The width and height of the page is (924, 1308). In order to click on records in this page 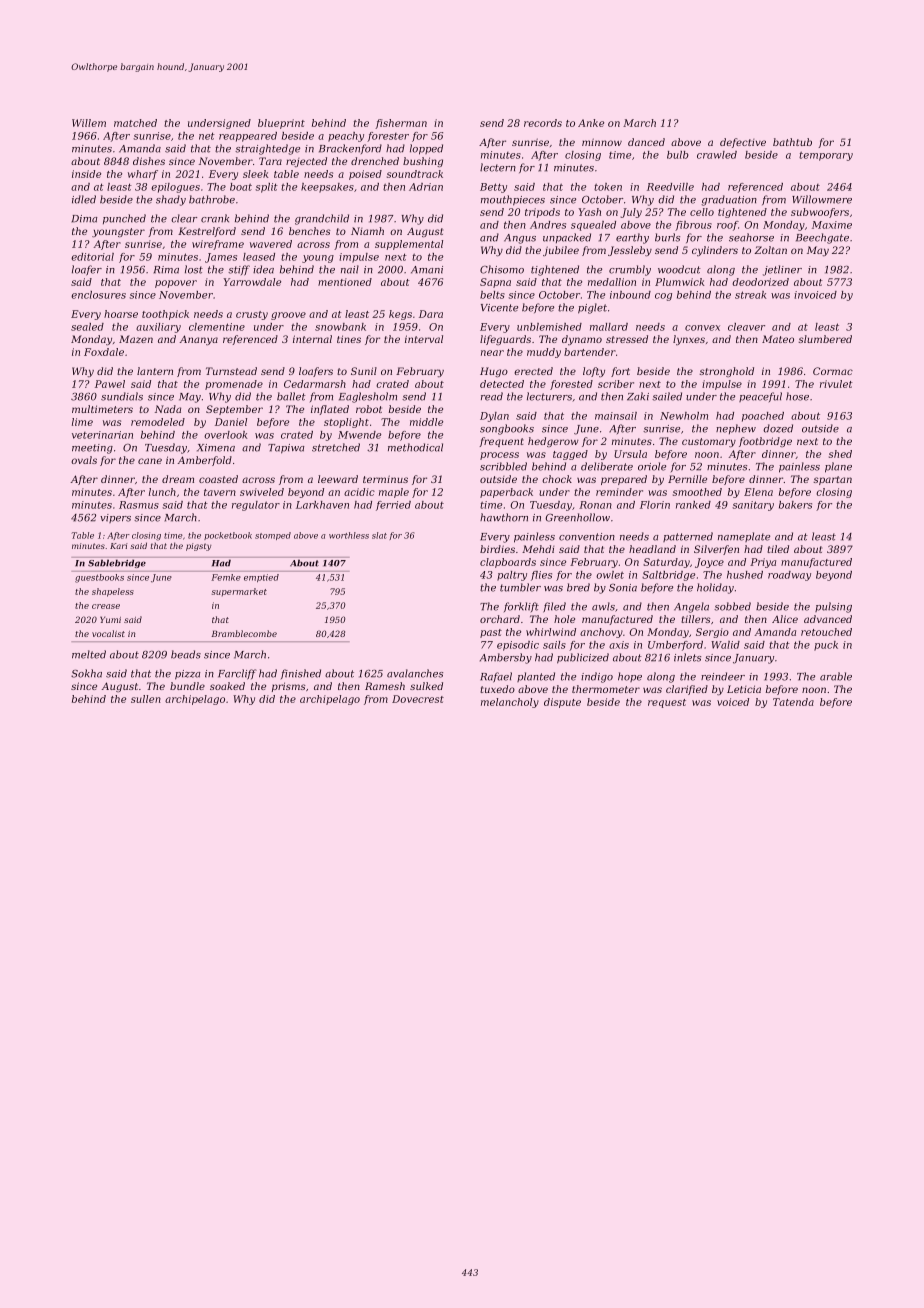, I will do `click(543, 123)`.
